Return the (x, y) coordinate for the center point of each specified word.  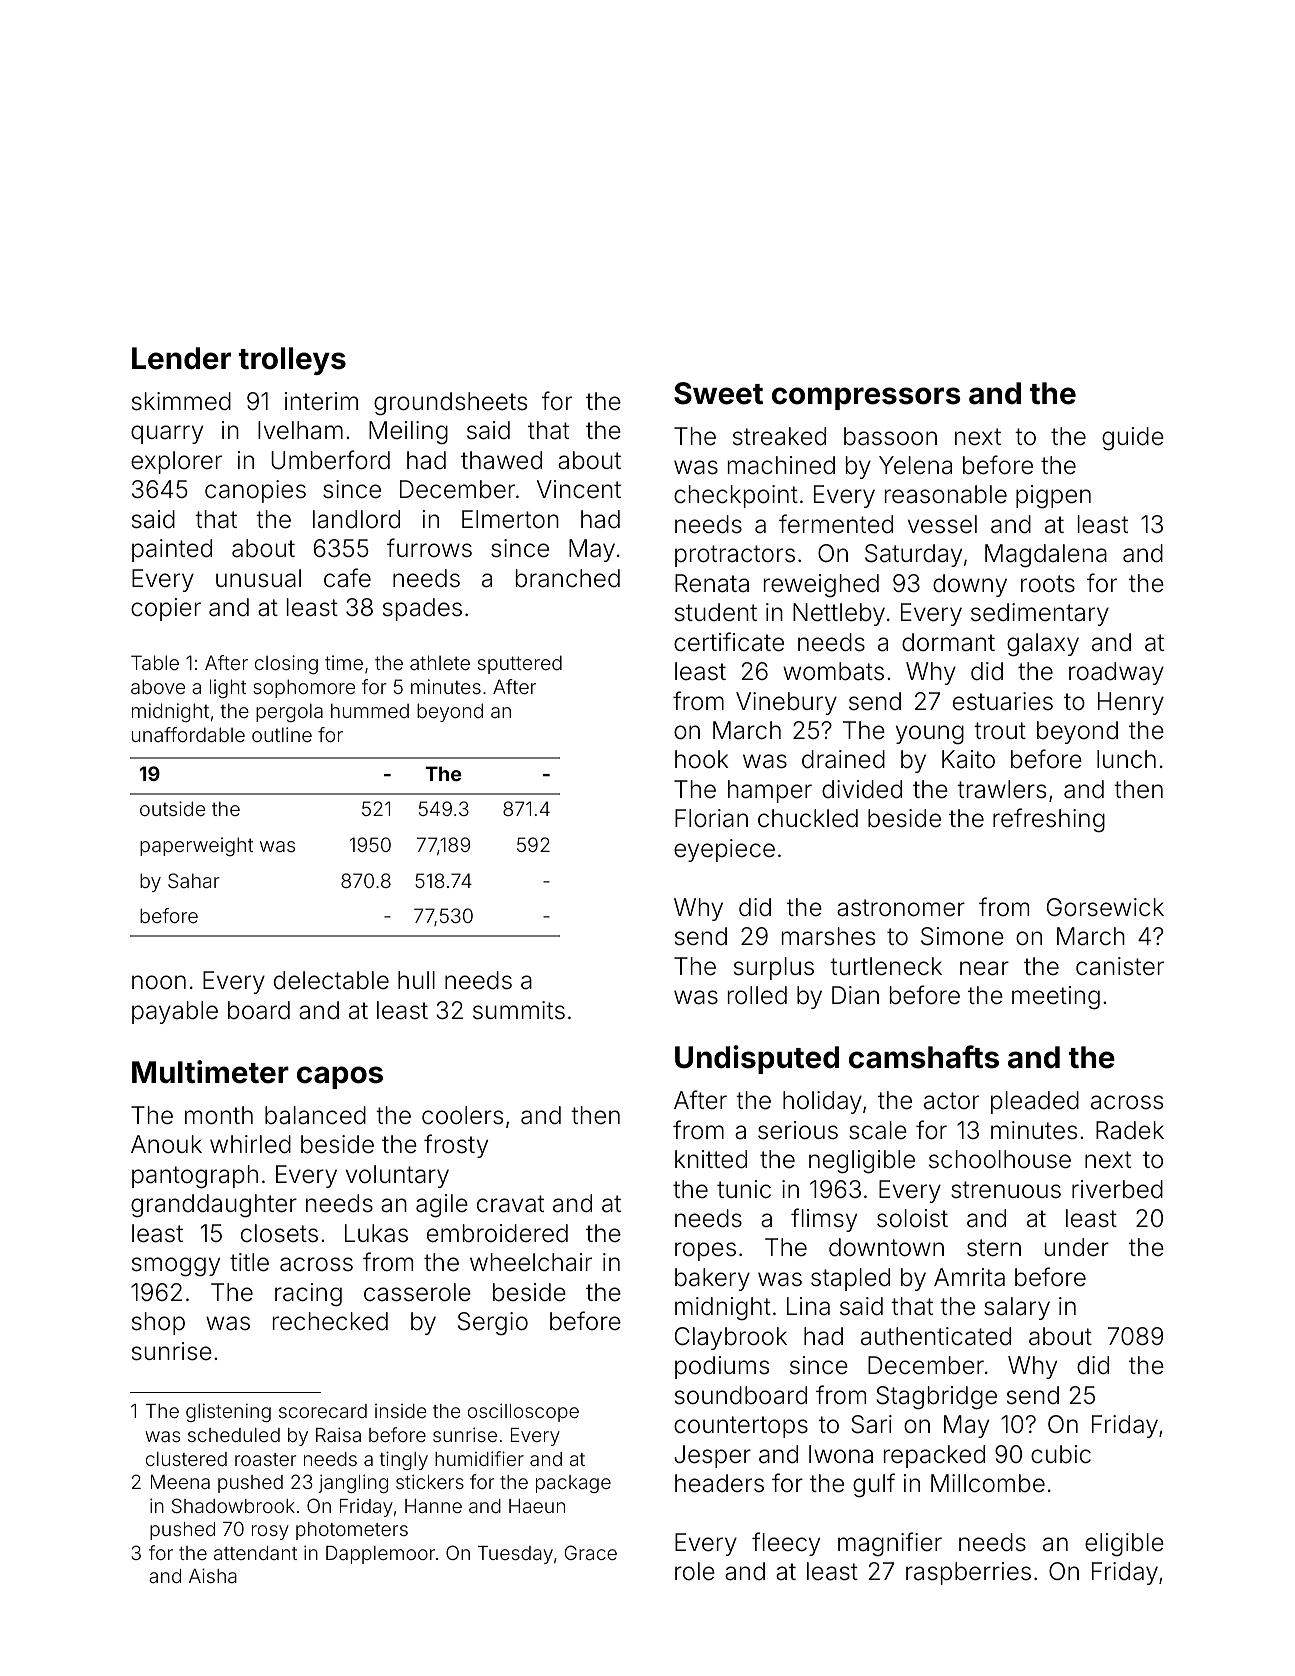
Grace (591, 1552)
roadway (1116, 673)
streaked (779, 436)
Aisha (213, 1575)
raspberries (968, 1573)
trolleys (292, 361)
